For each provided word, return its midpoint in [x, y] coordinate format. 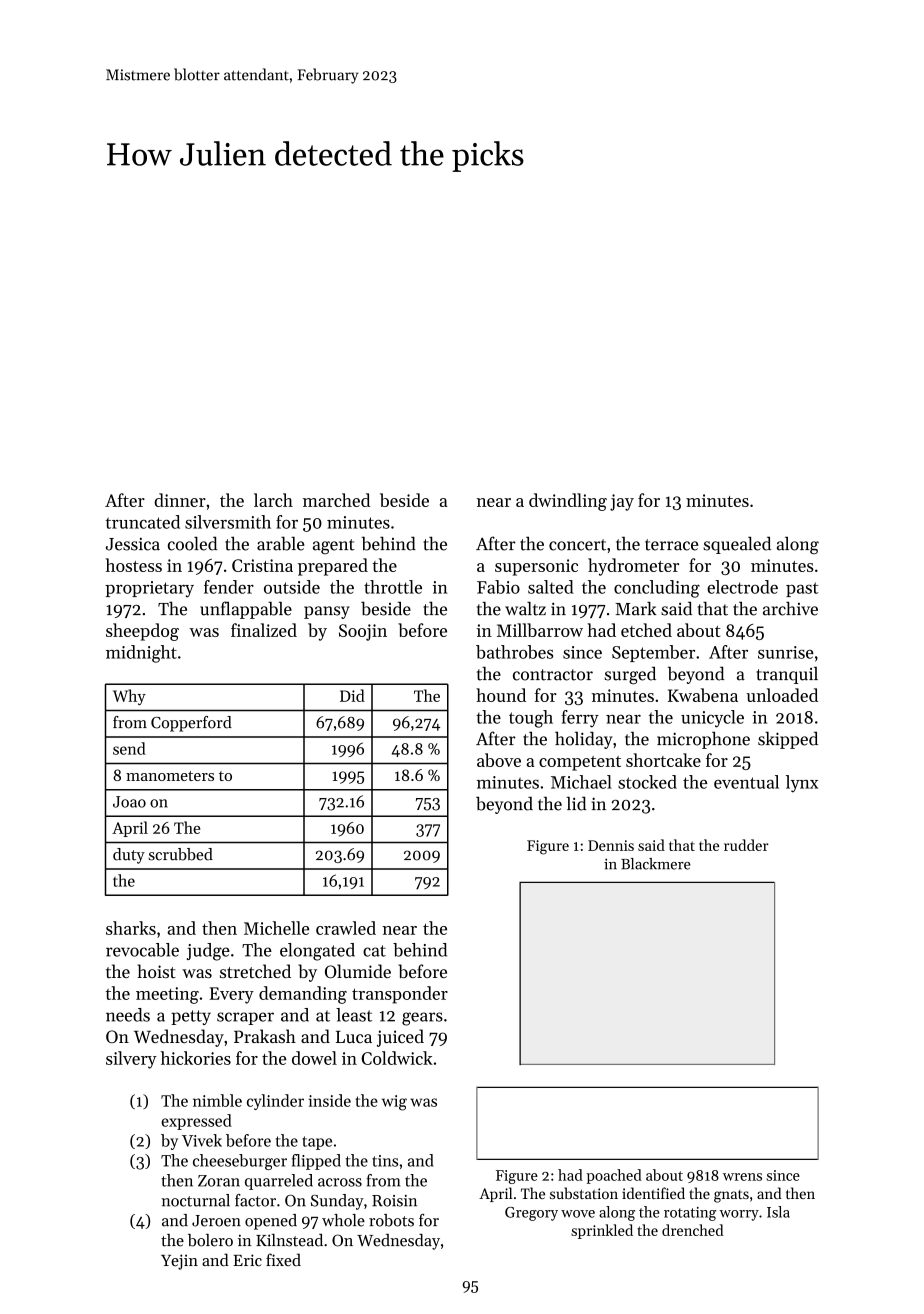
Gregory [531, 1214]
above [499, 760]
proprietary [149, 589]
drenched [693, 1230]
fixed [283, 1260]
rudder [746, 845]
